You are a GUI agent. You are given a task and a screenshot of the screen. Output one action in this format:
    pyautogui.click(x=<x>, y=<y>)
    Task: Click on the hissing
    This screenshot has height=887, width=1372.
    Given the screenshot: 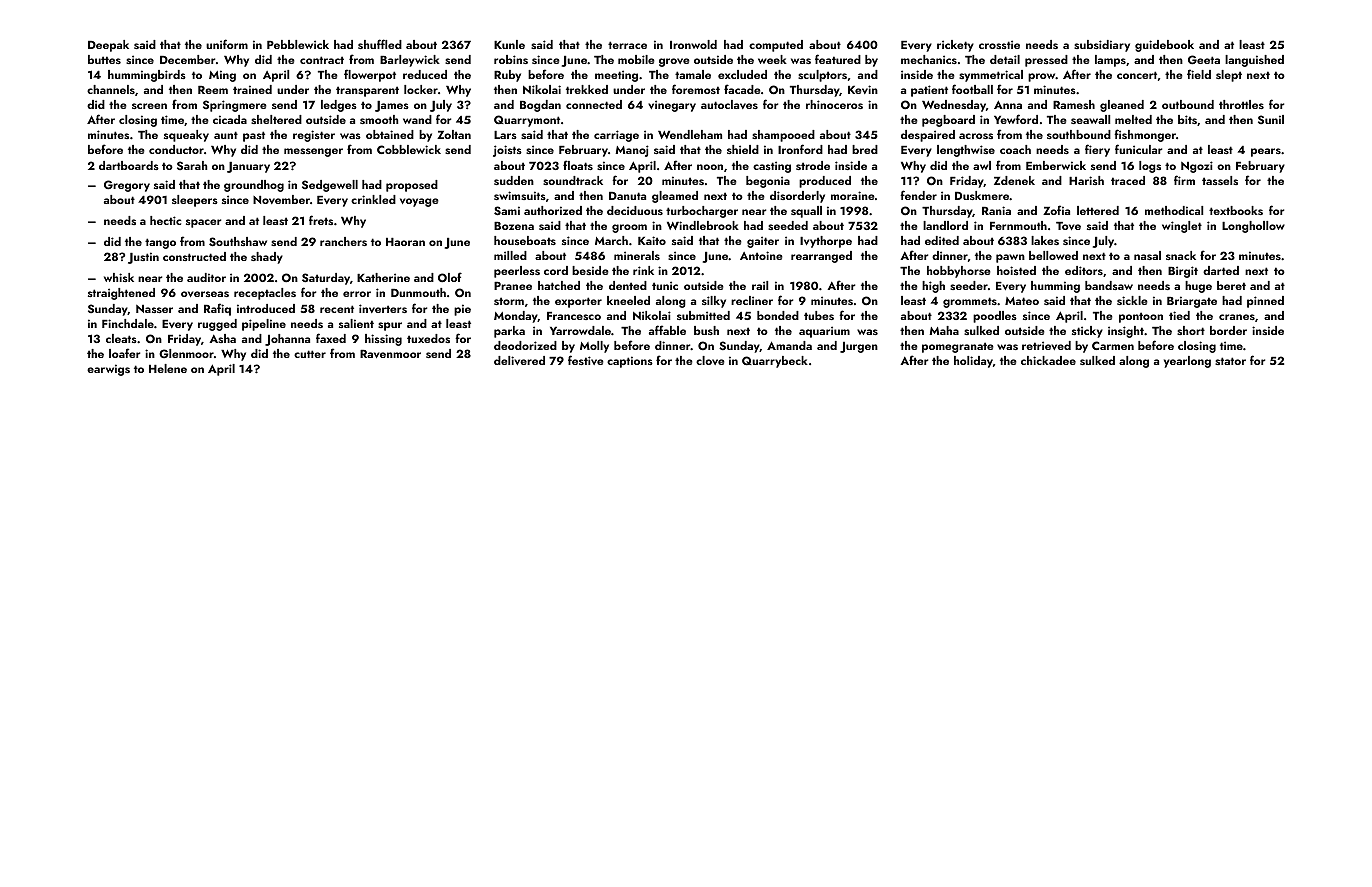 What is the action you would take?
    pyautogui.click(x=383, y=340)
